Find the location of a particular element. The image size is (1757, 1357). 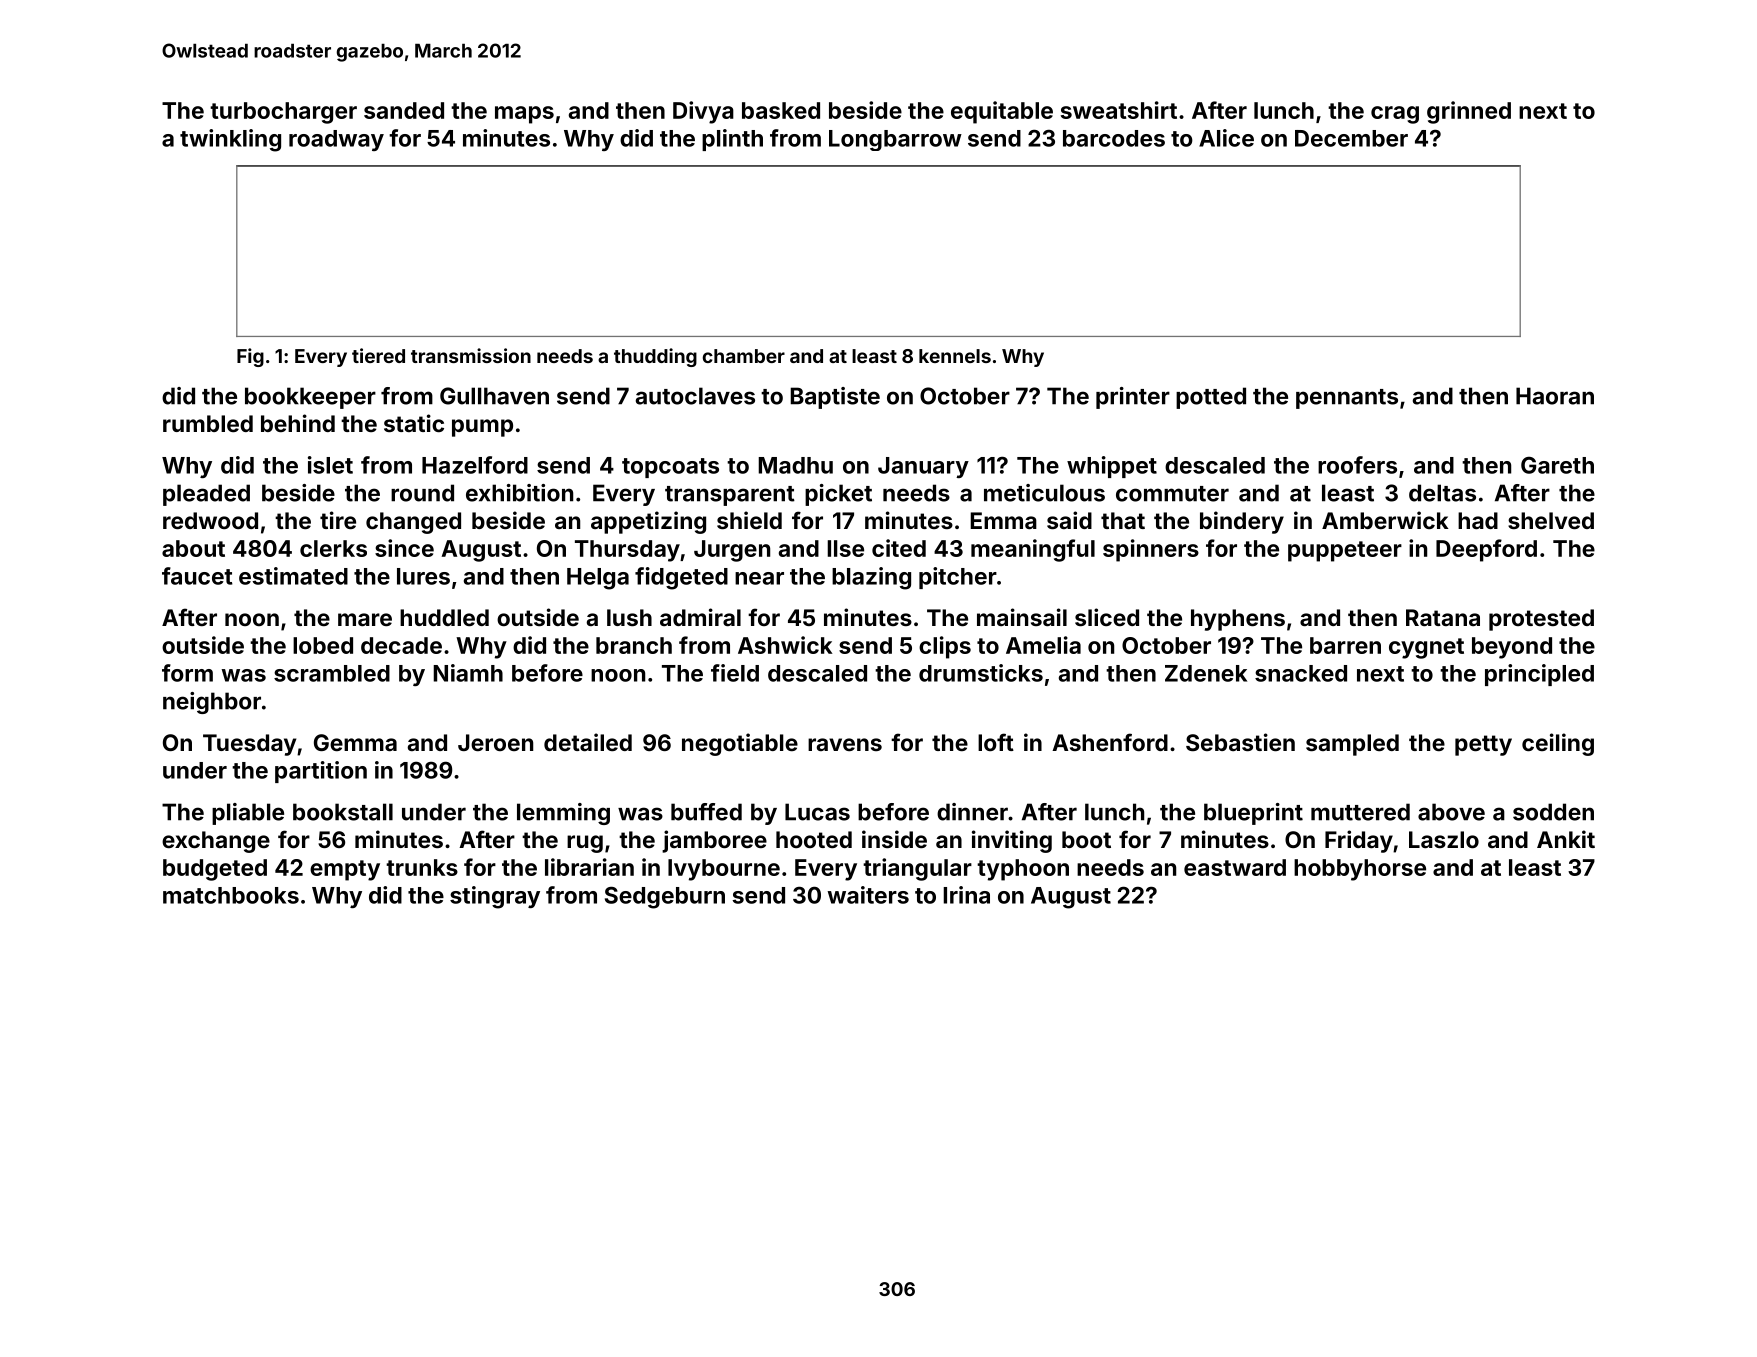

Ratana is located at coordinates (1443, 617).
